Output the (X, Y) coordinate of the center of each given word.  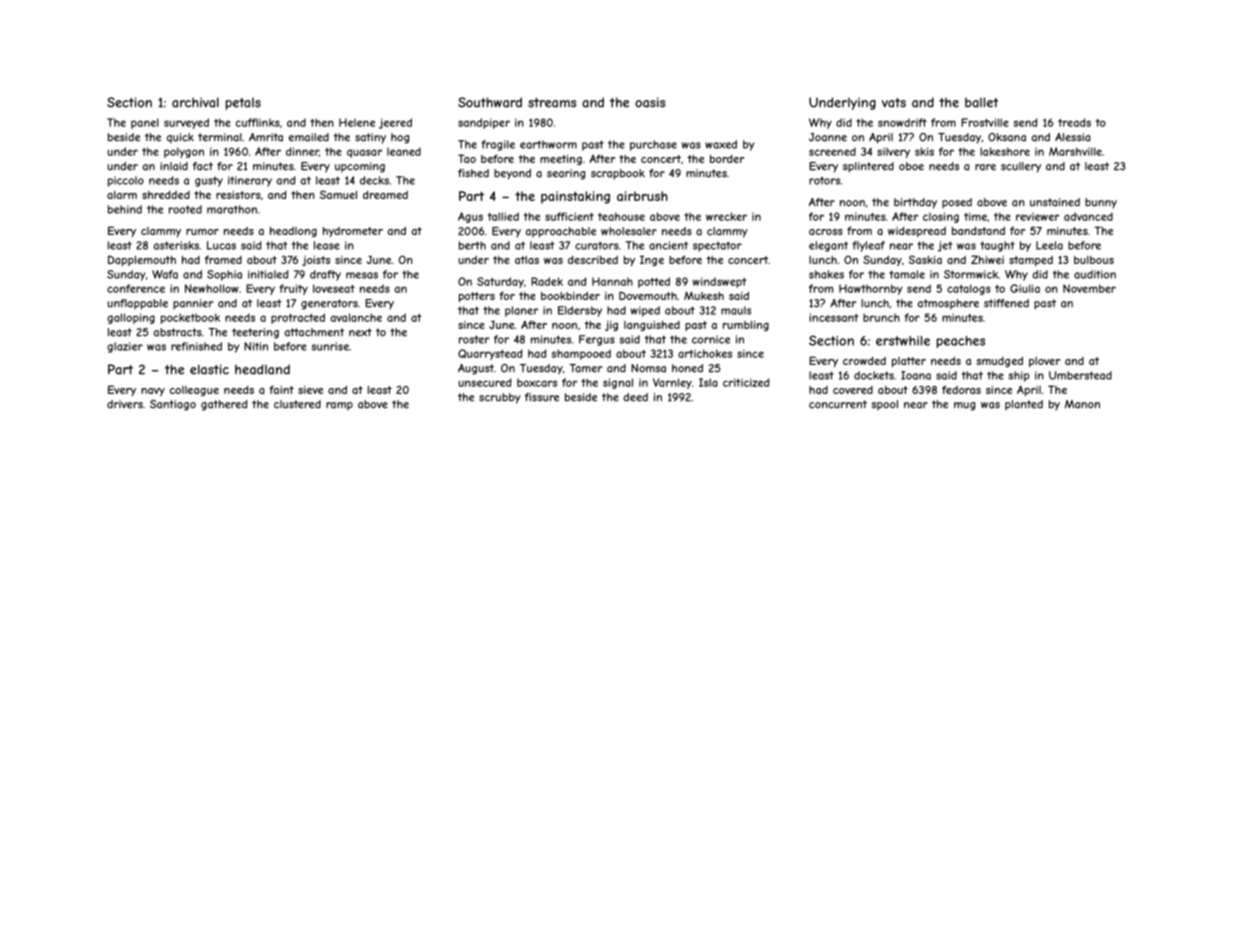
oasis (650, 102)
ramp (339, 406)
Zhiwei (987, 259)
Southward (490, 102)
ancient (668, 245)
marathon (232, 209)
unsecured (484, 382)
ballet (981, 102)
